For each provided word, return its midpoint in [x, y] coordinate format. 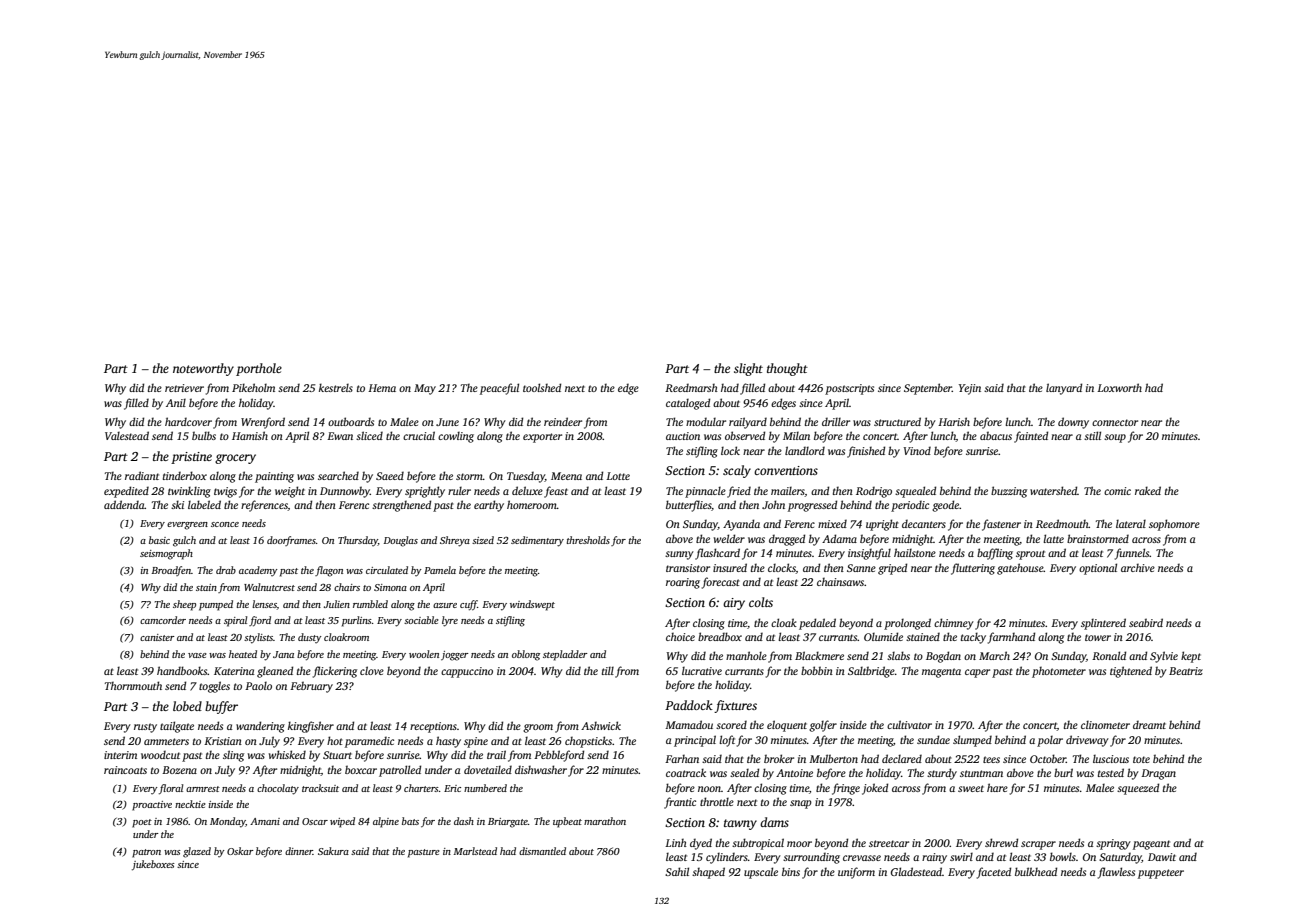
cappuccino [467, 672]
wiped [342, 822]
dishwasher [541, 769]
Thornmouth [133, 685]
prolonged [907, 624]
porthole [259, 369]
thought [787, 369]
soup [1115, 438]
